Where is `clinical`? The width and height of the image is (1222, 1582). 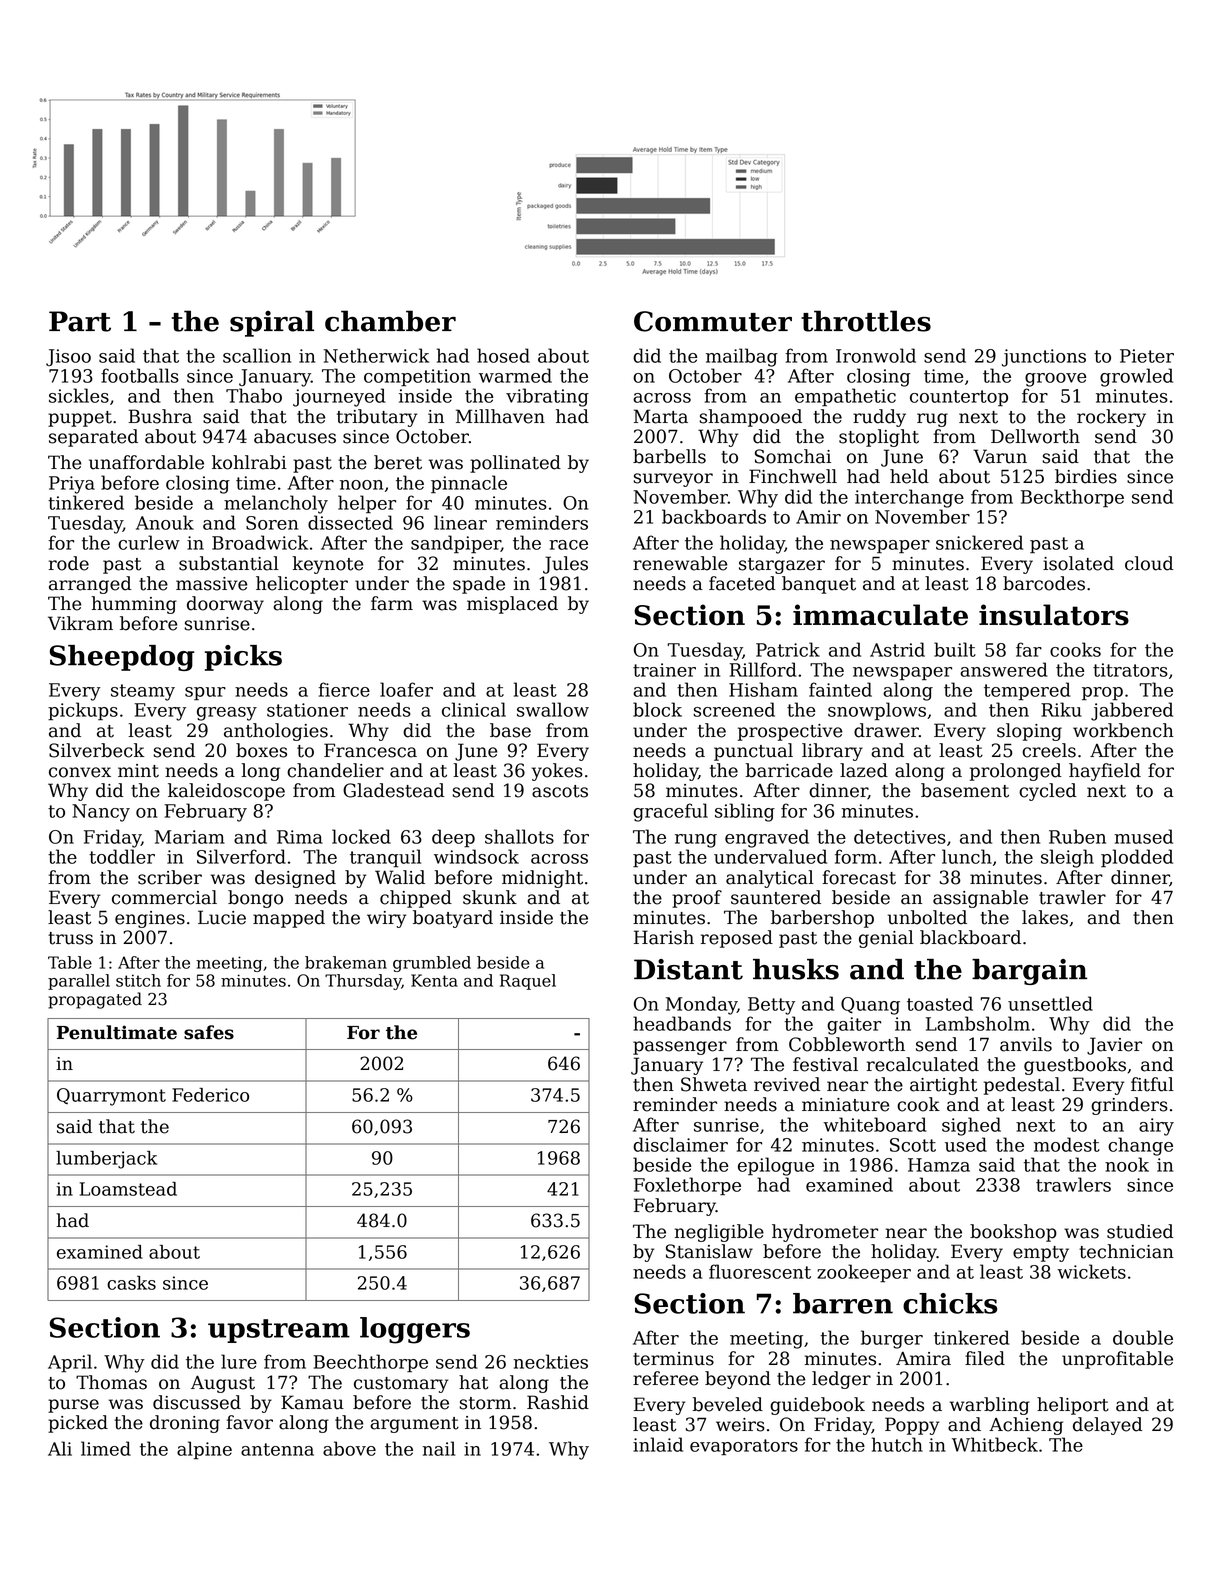 clinical is located at coordinates (474, 709).
